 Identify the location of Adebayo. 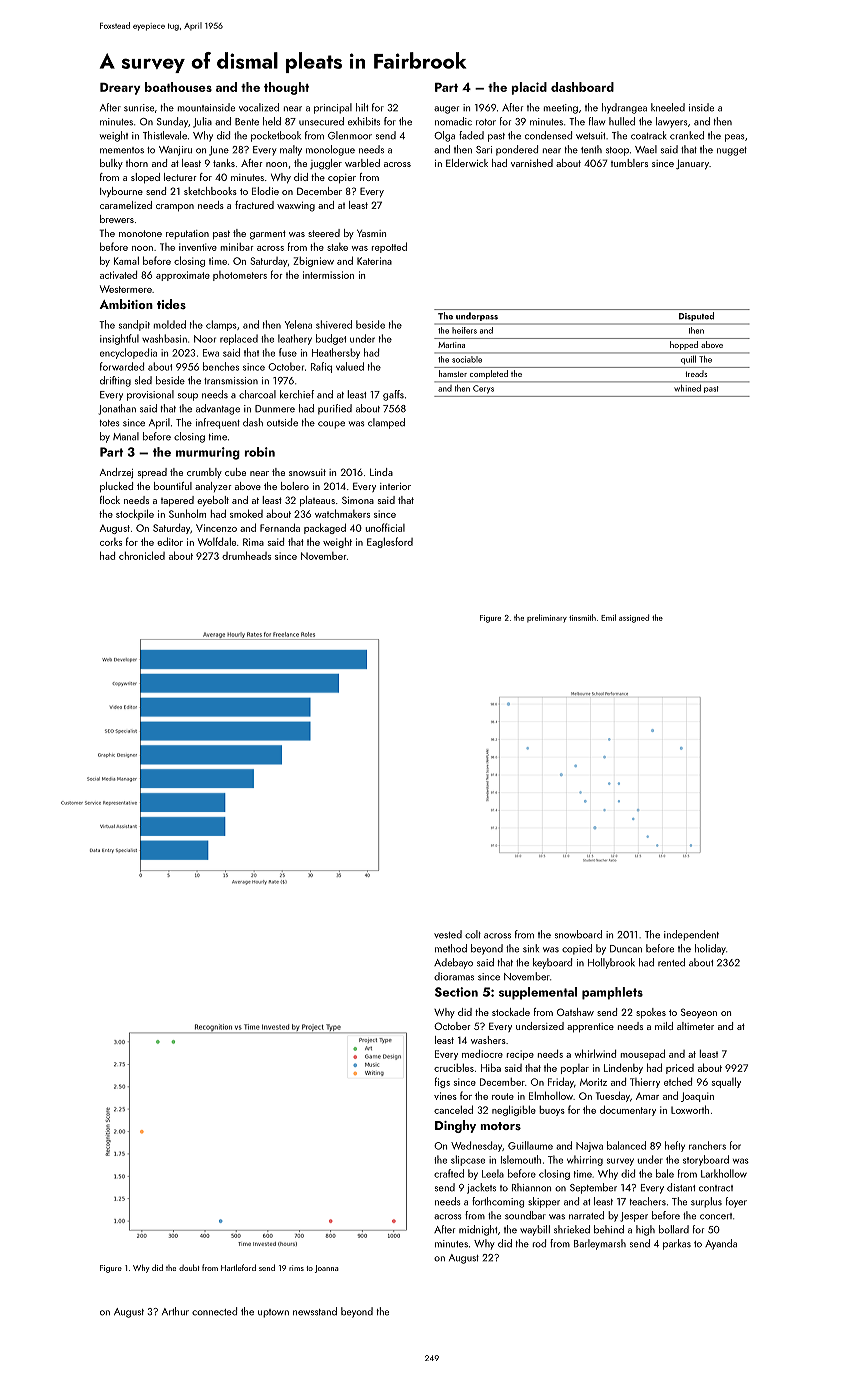
(453, 963).
